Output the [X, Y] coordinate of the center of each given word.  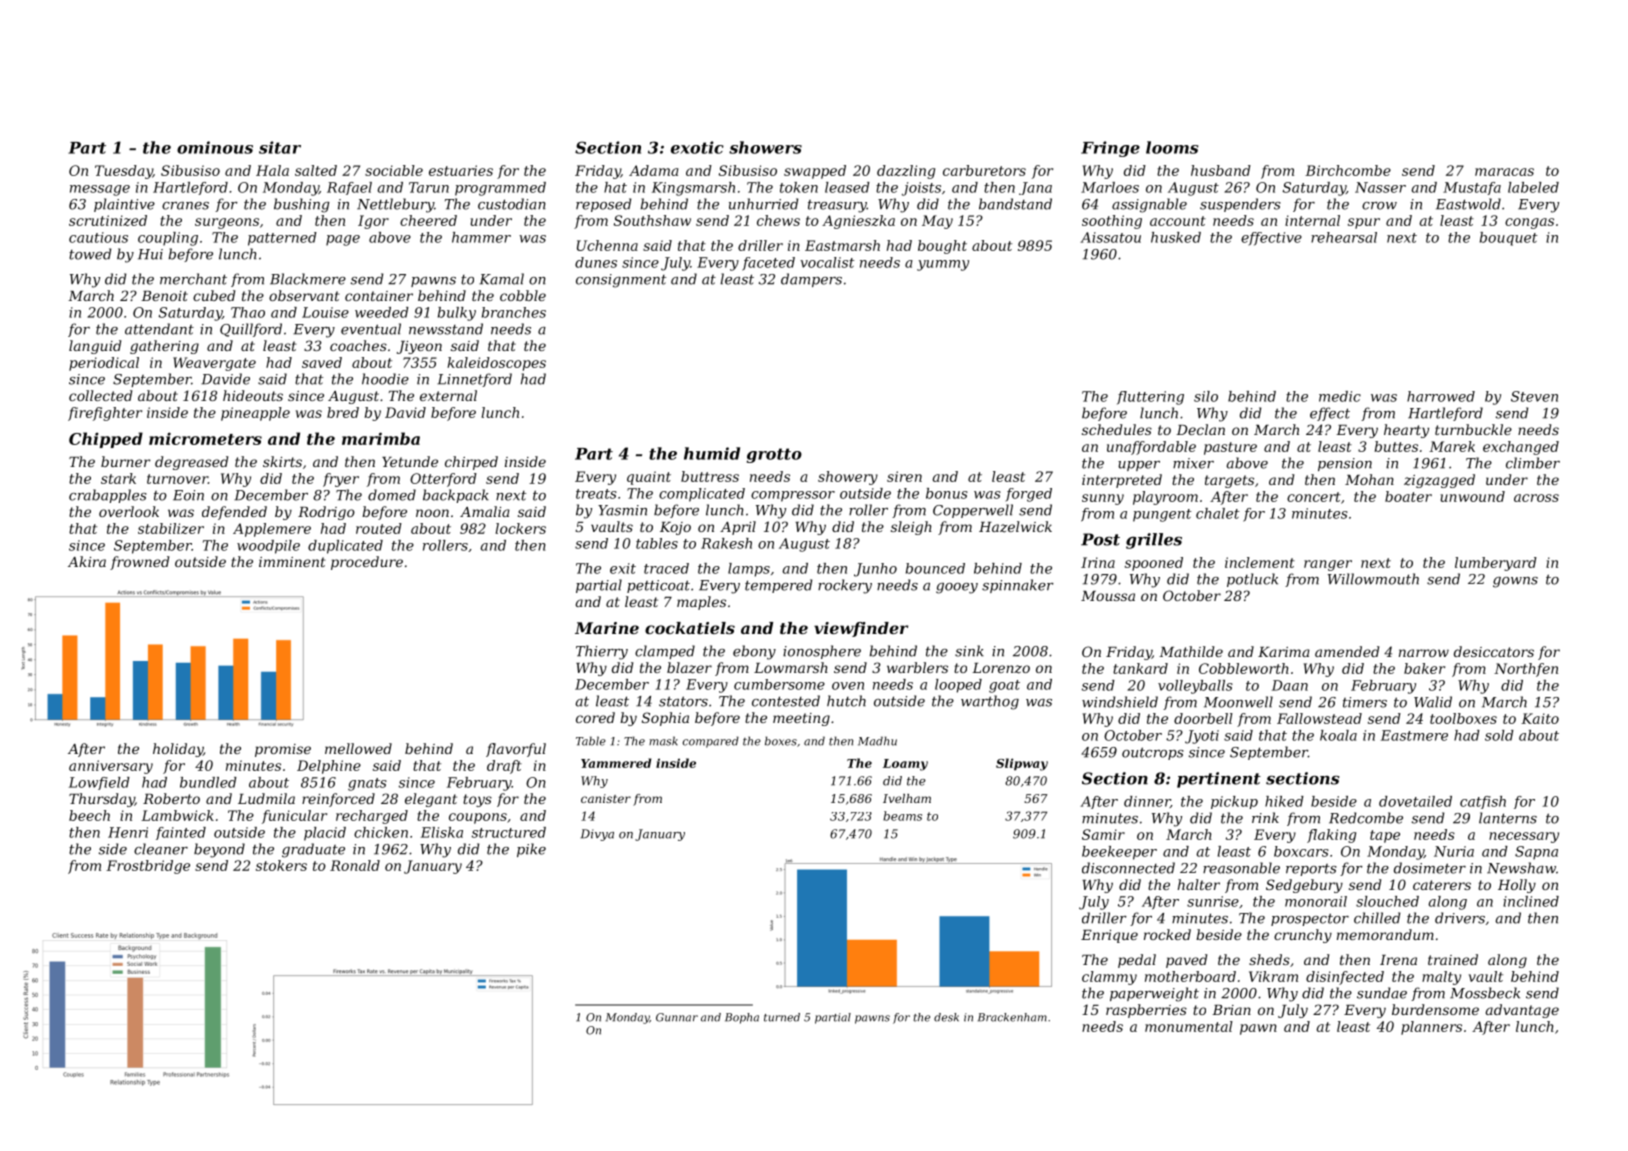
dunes [596, 262]
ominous [215, 147]
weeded [382, 312]
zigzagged [1439, 481]
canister [606, 798]
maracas [1504, 172]
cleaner [161, 849]
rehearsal [1344, 237]
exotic [697, 147]
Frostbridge [148, 867]
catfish [1483, 802]
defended [234, 513]
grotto [774, 455]
